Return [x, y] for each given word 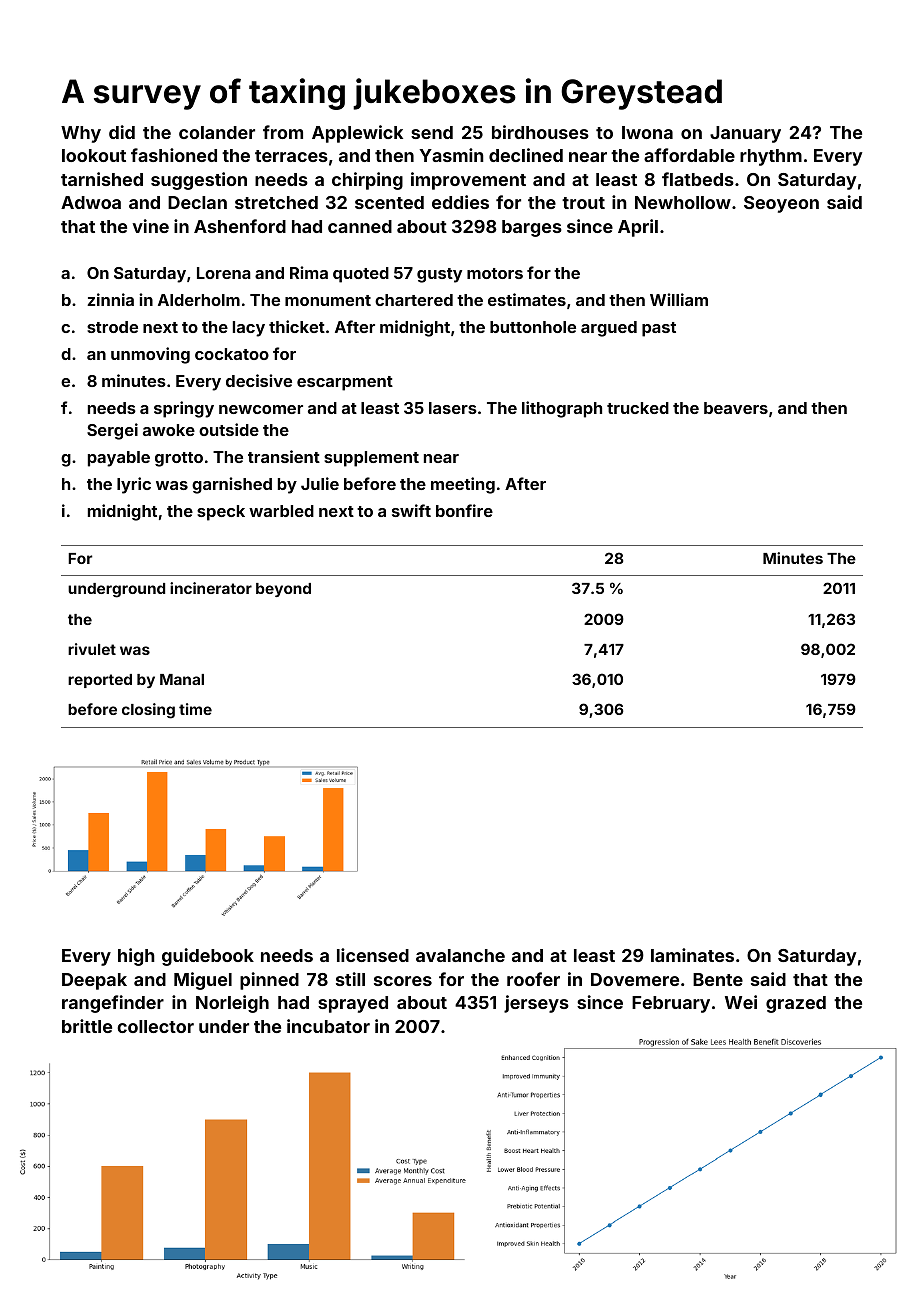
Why [81, 134]
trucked [638, 408]
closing [148, 711]
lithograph [562, 409]
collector [155, 1026]
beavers [736, 408]
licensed [373, 955]
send [432, 132]
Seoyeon [781, 204]
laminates [692, 955]
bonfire [464, 510]
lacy [249, 329]
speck [221, 513]
